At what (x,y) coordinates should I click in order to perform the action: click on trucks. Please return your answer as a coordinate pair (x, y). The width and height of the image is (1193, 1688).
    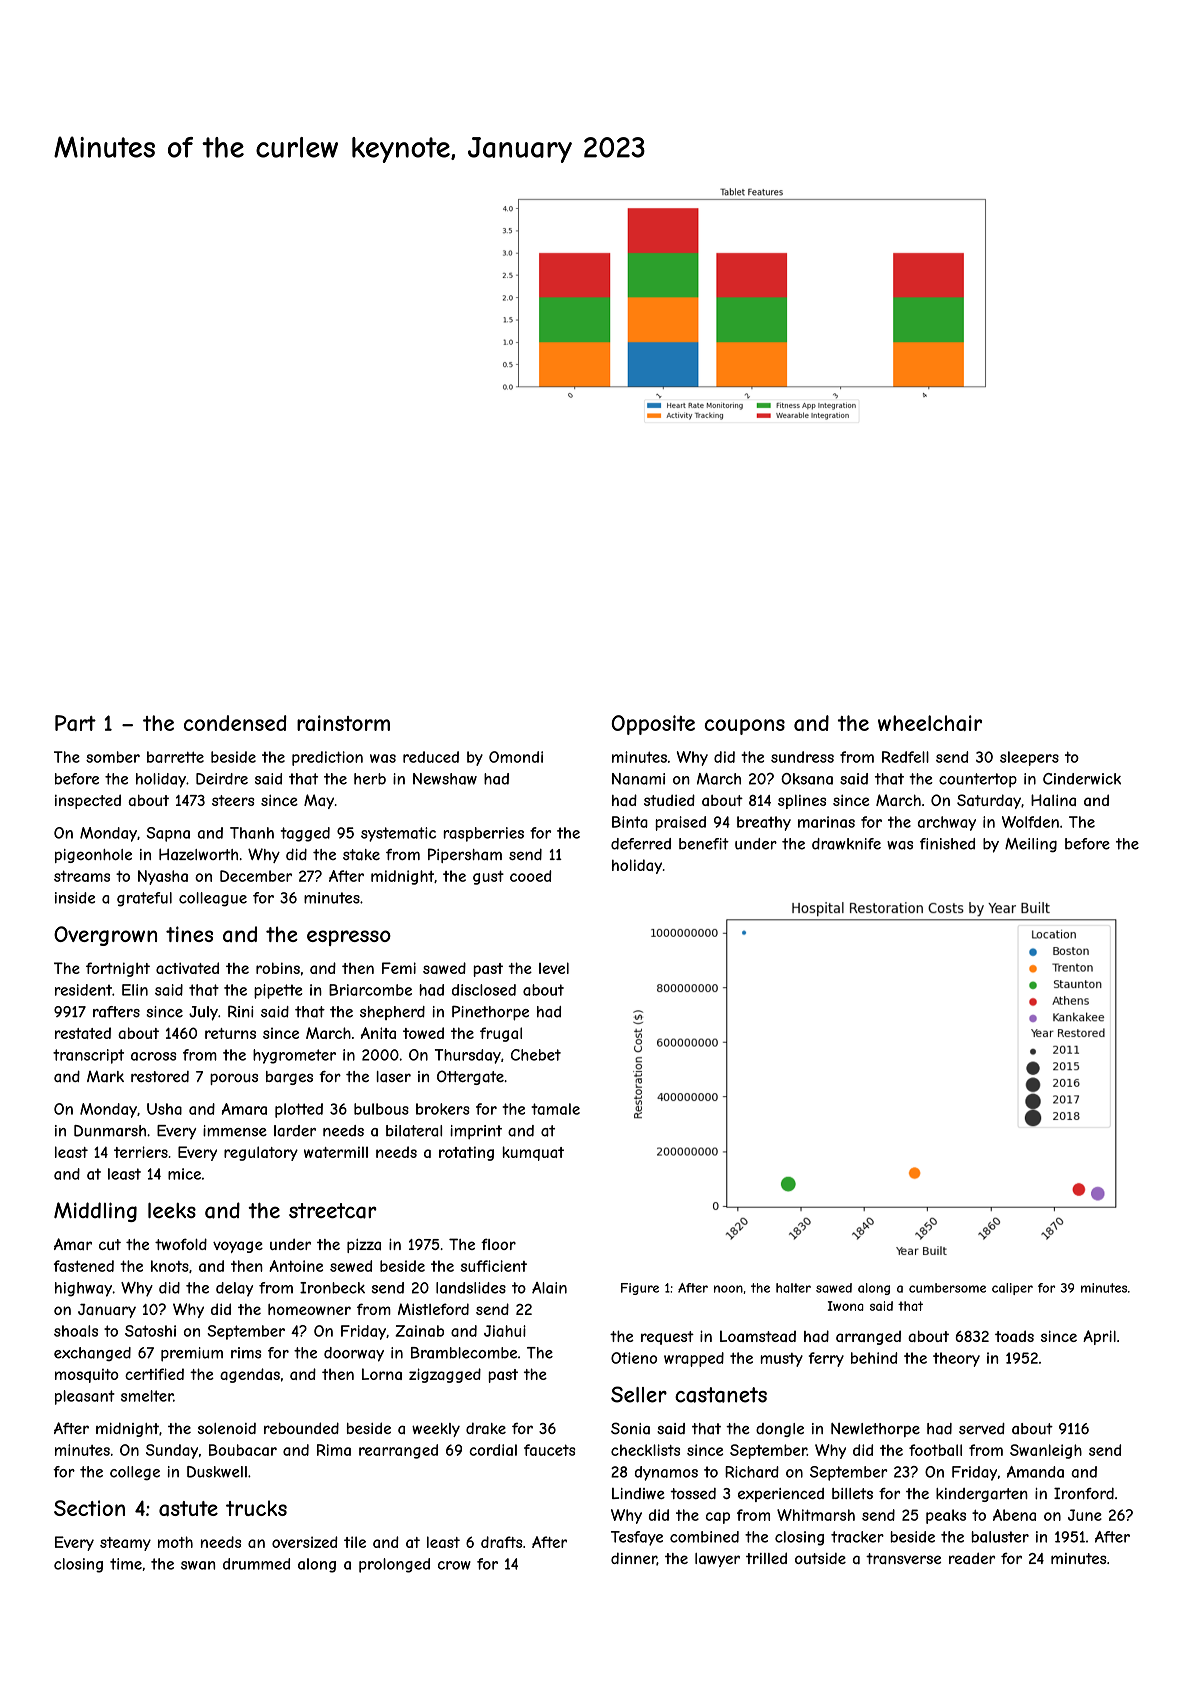
    Looking at the image, I should click on (256, 1508).
